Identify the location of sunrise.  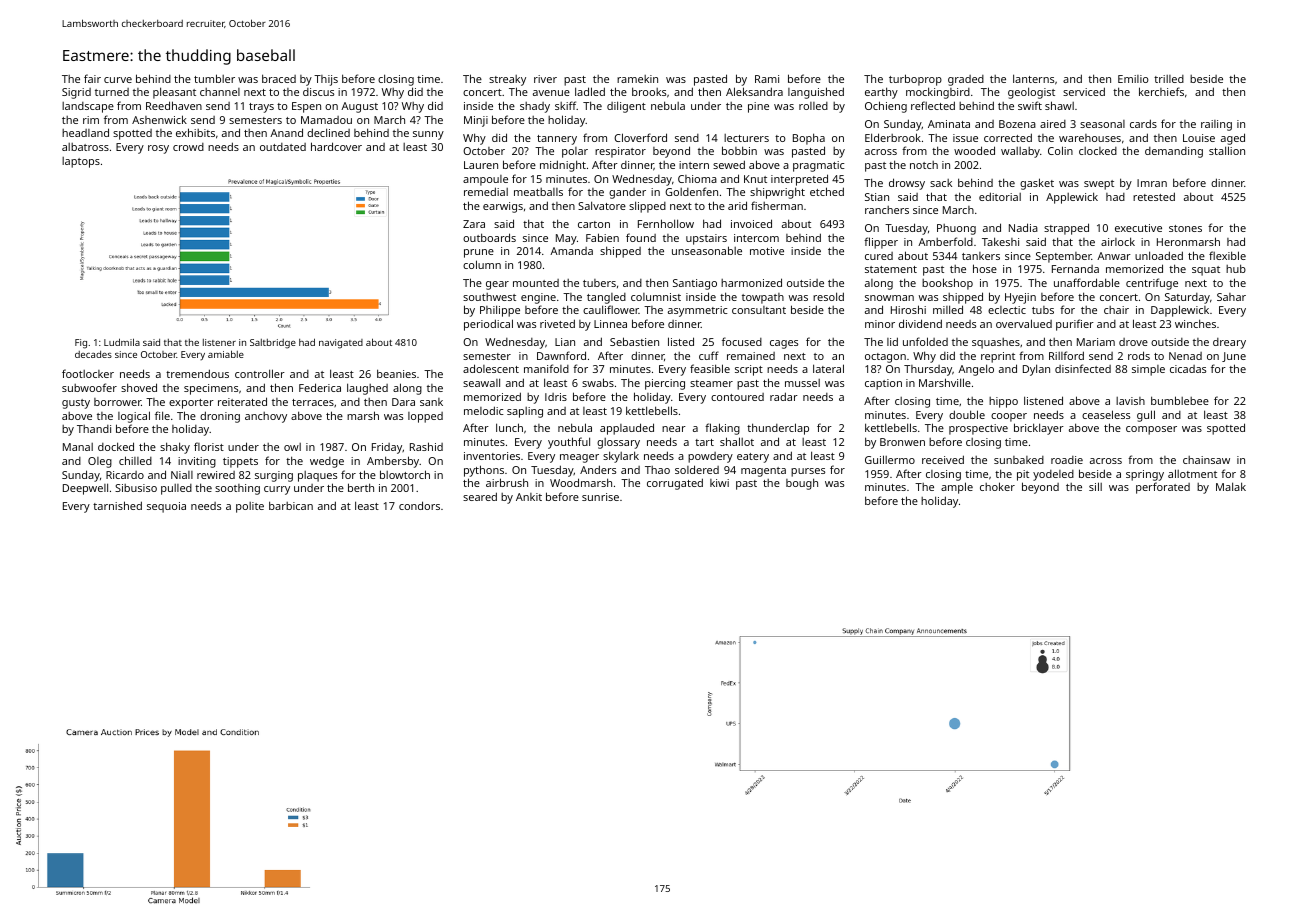
(600, 497).
